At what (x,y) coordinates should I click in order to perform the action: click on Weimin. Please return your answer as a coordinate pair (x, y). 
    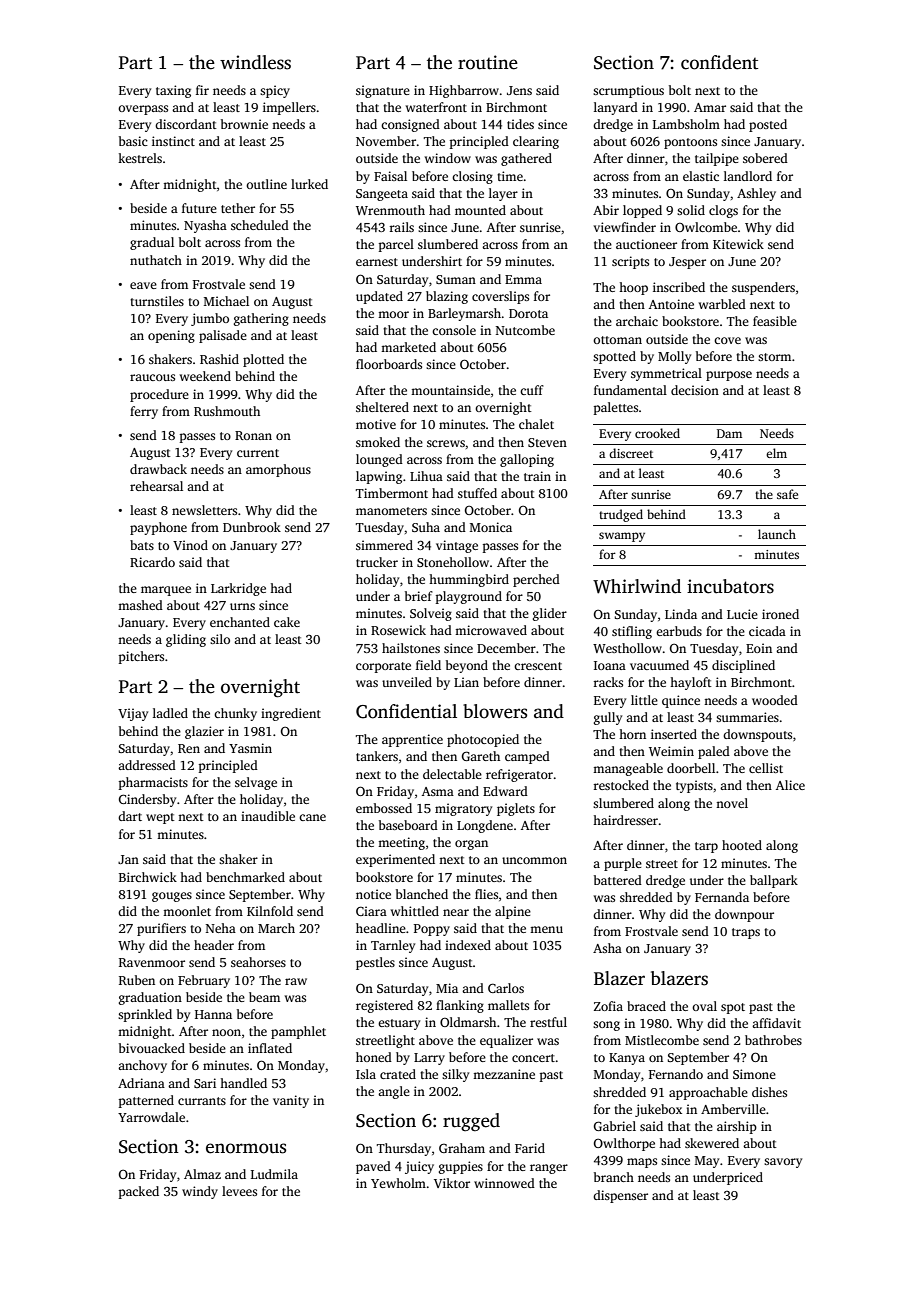
    Looking at the image, I should click on (671, 751).
